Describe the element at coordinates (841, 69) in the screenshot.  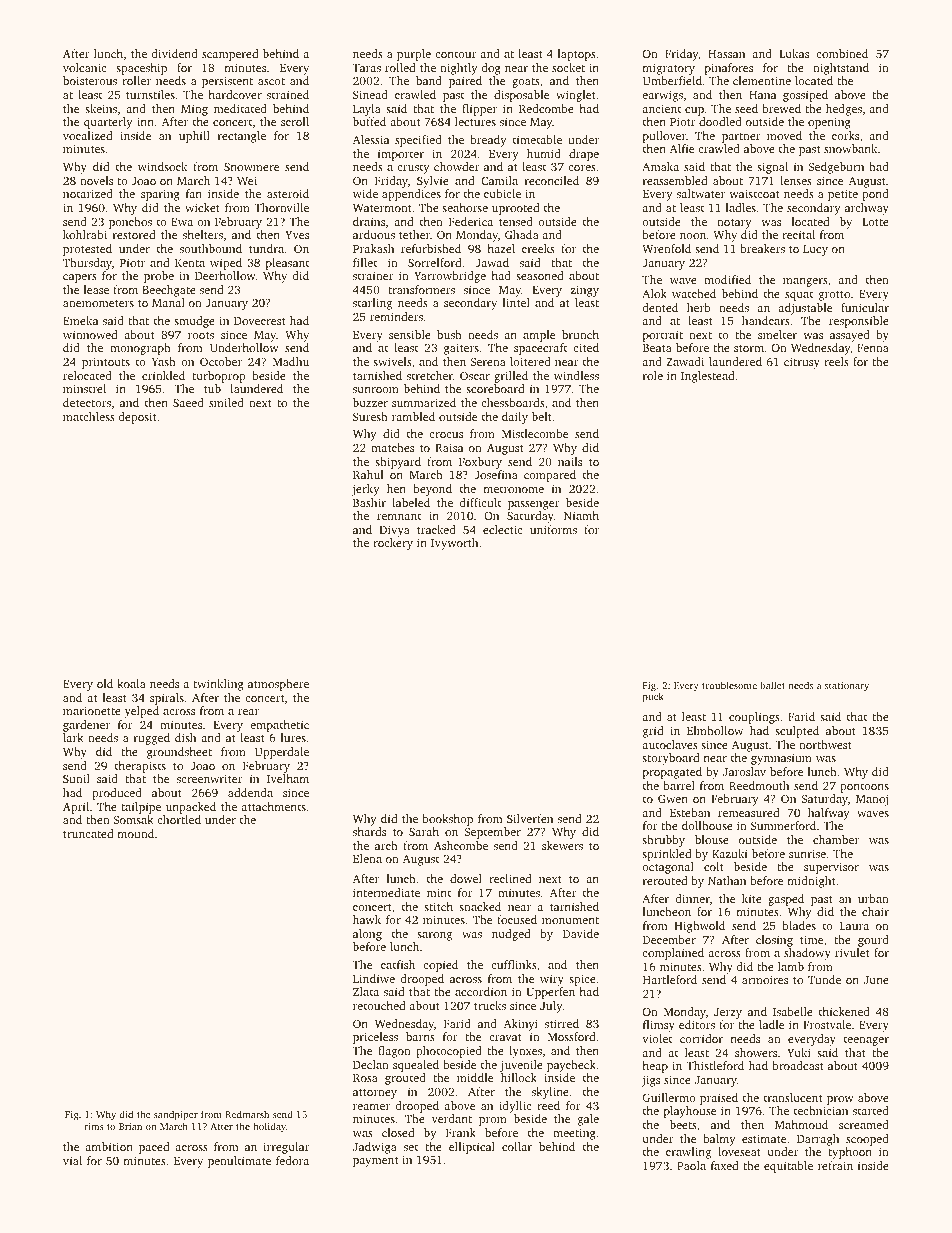
I see `nightstand` at that location.
